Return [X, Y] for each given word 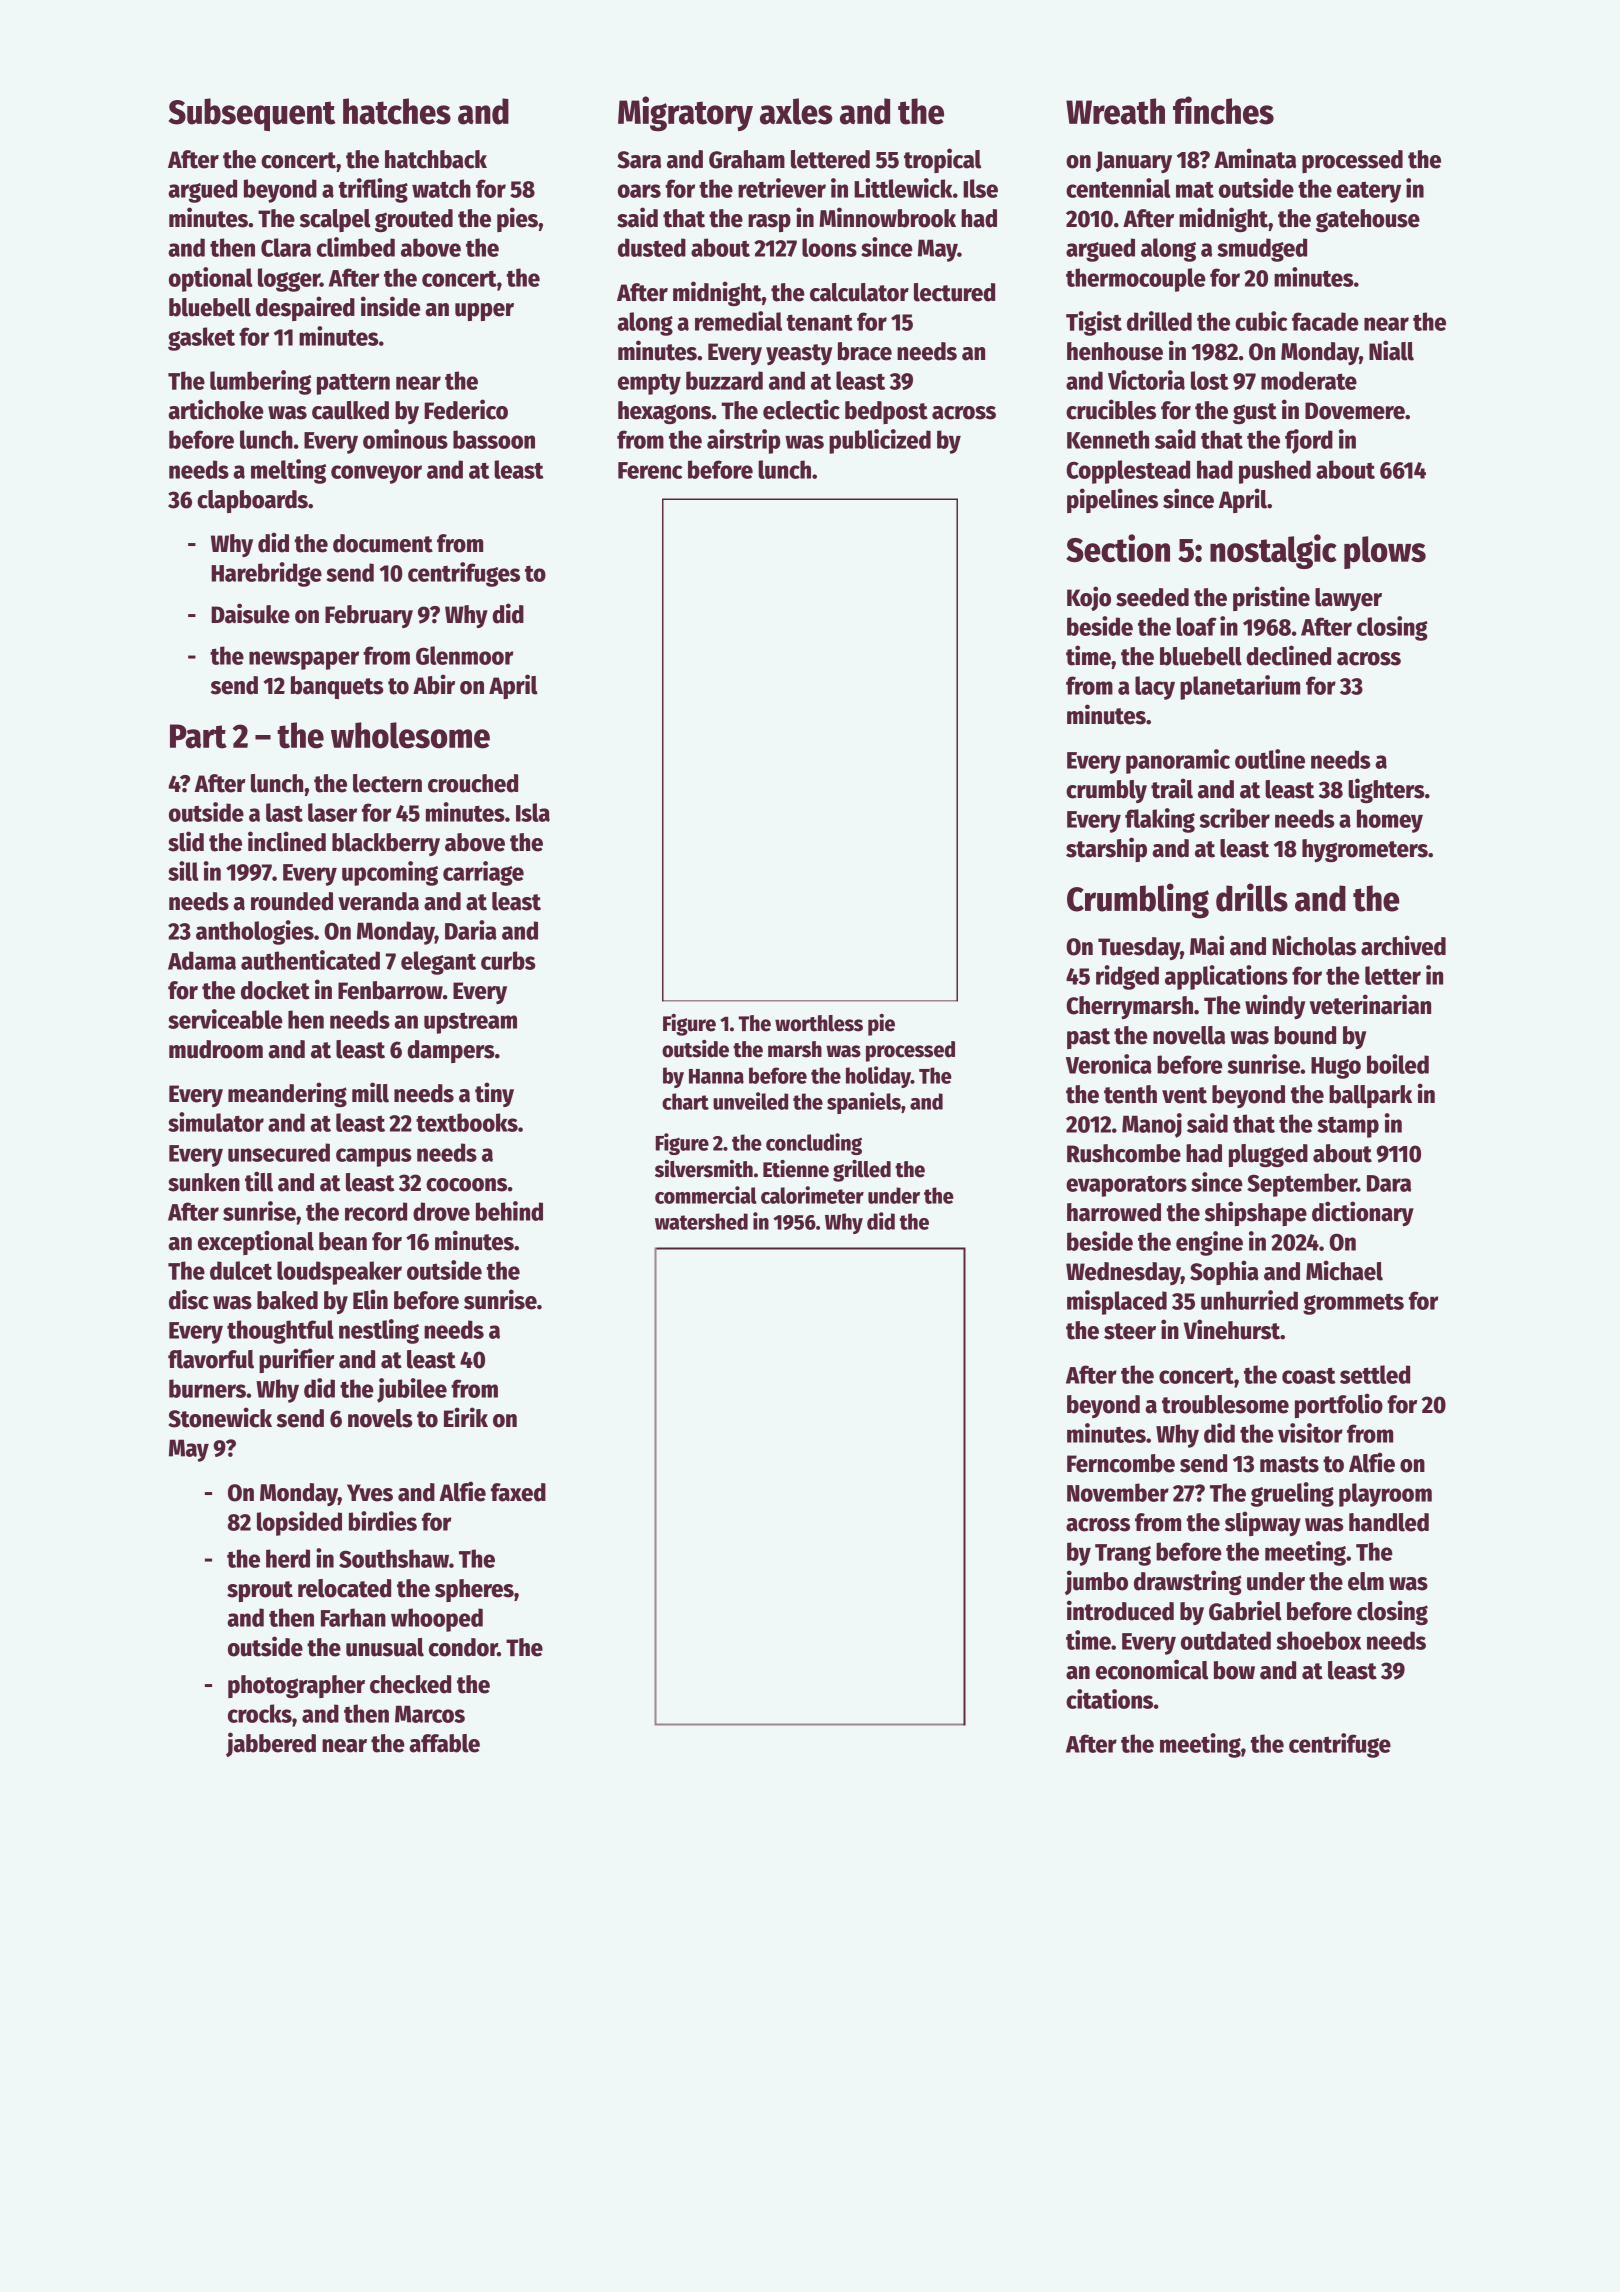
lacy [1155, 688]
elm [1366, 1581]
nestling [379, 1331]
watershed [701, 1221]
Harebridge [266, 574]
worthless [819, 1023]
